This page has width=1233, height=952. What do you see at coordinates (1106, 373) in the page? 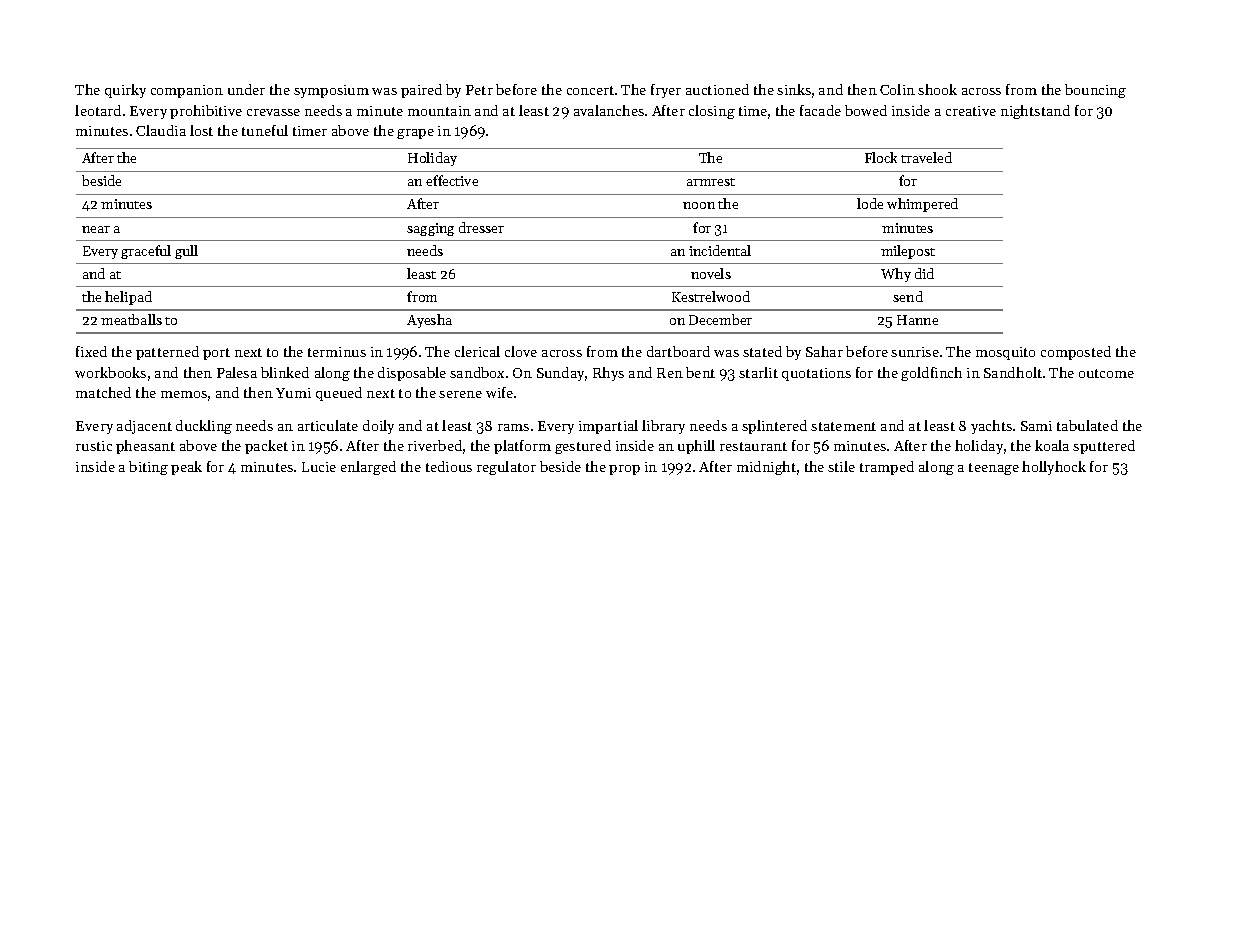
I see `outcome` at bounding box center [1106, 373].
